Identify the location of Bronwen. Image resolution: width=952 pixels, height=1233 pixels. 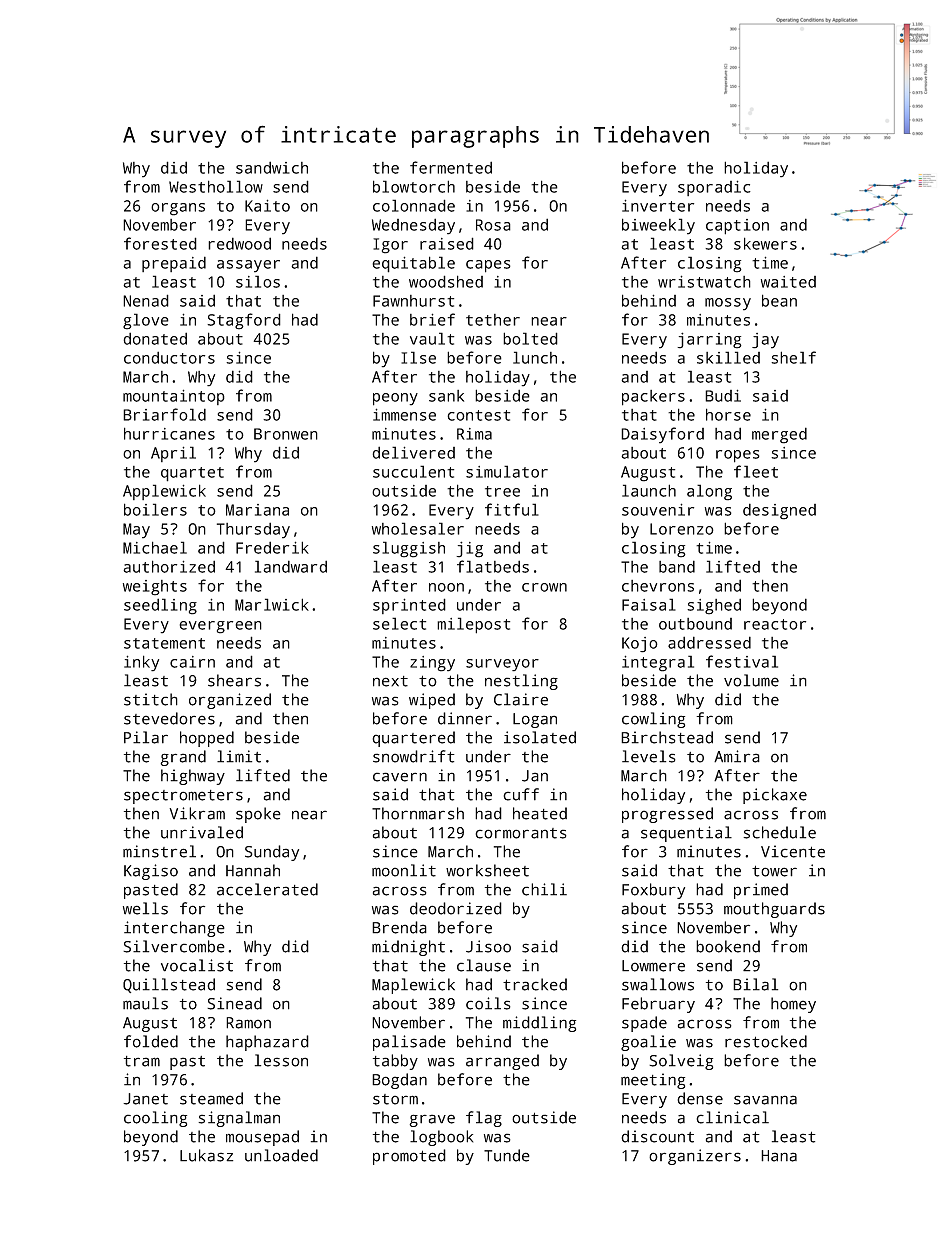
(286, 434).
